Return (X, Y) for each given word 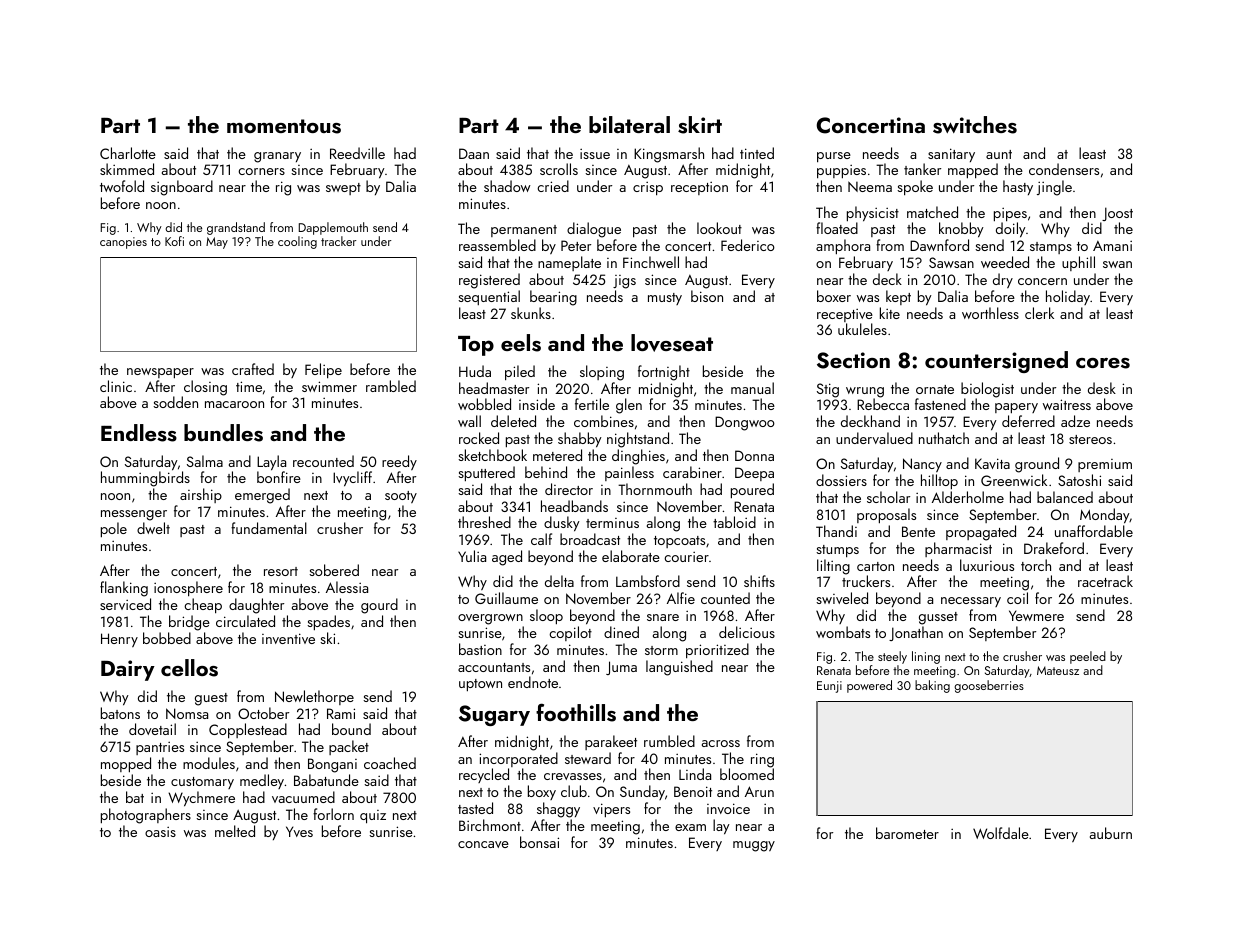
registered (489, 281)
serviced (125, 604)
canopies (123, 243)
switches (975, 125)
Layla (271, 463)
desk (1102, 388)
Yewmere (1036, 615)
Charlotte (128, 153)
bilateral (629, 124)
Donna (754, 455)
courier (686, 557)
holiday (1068, 297)
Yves (299, 831)
